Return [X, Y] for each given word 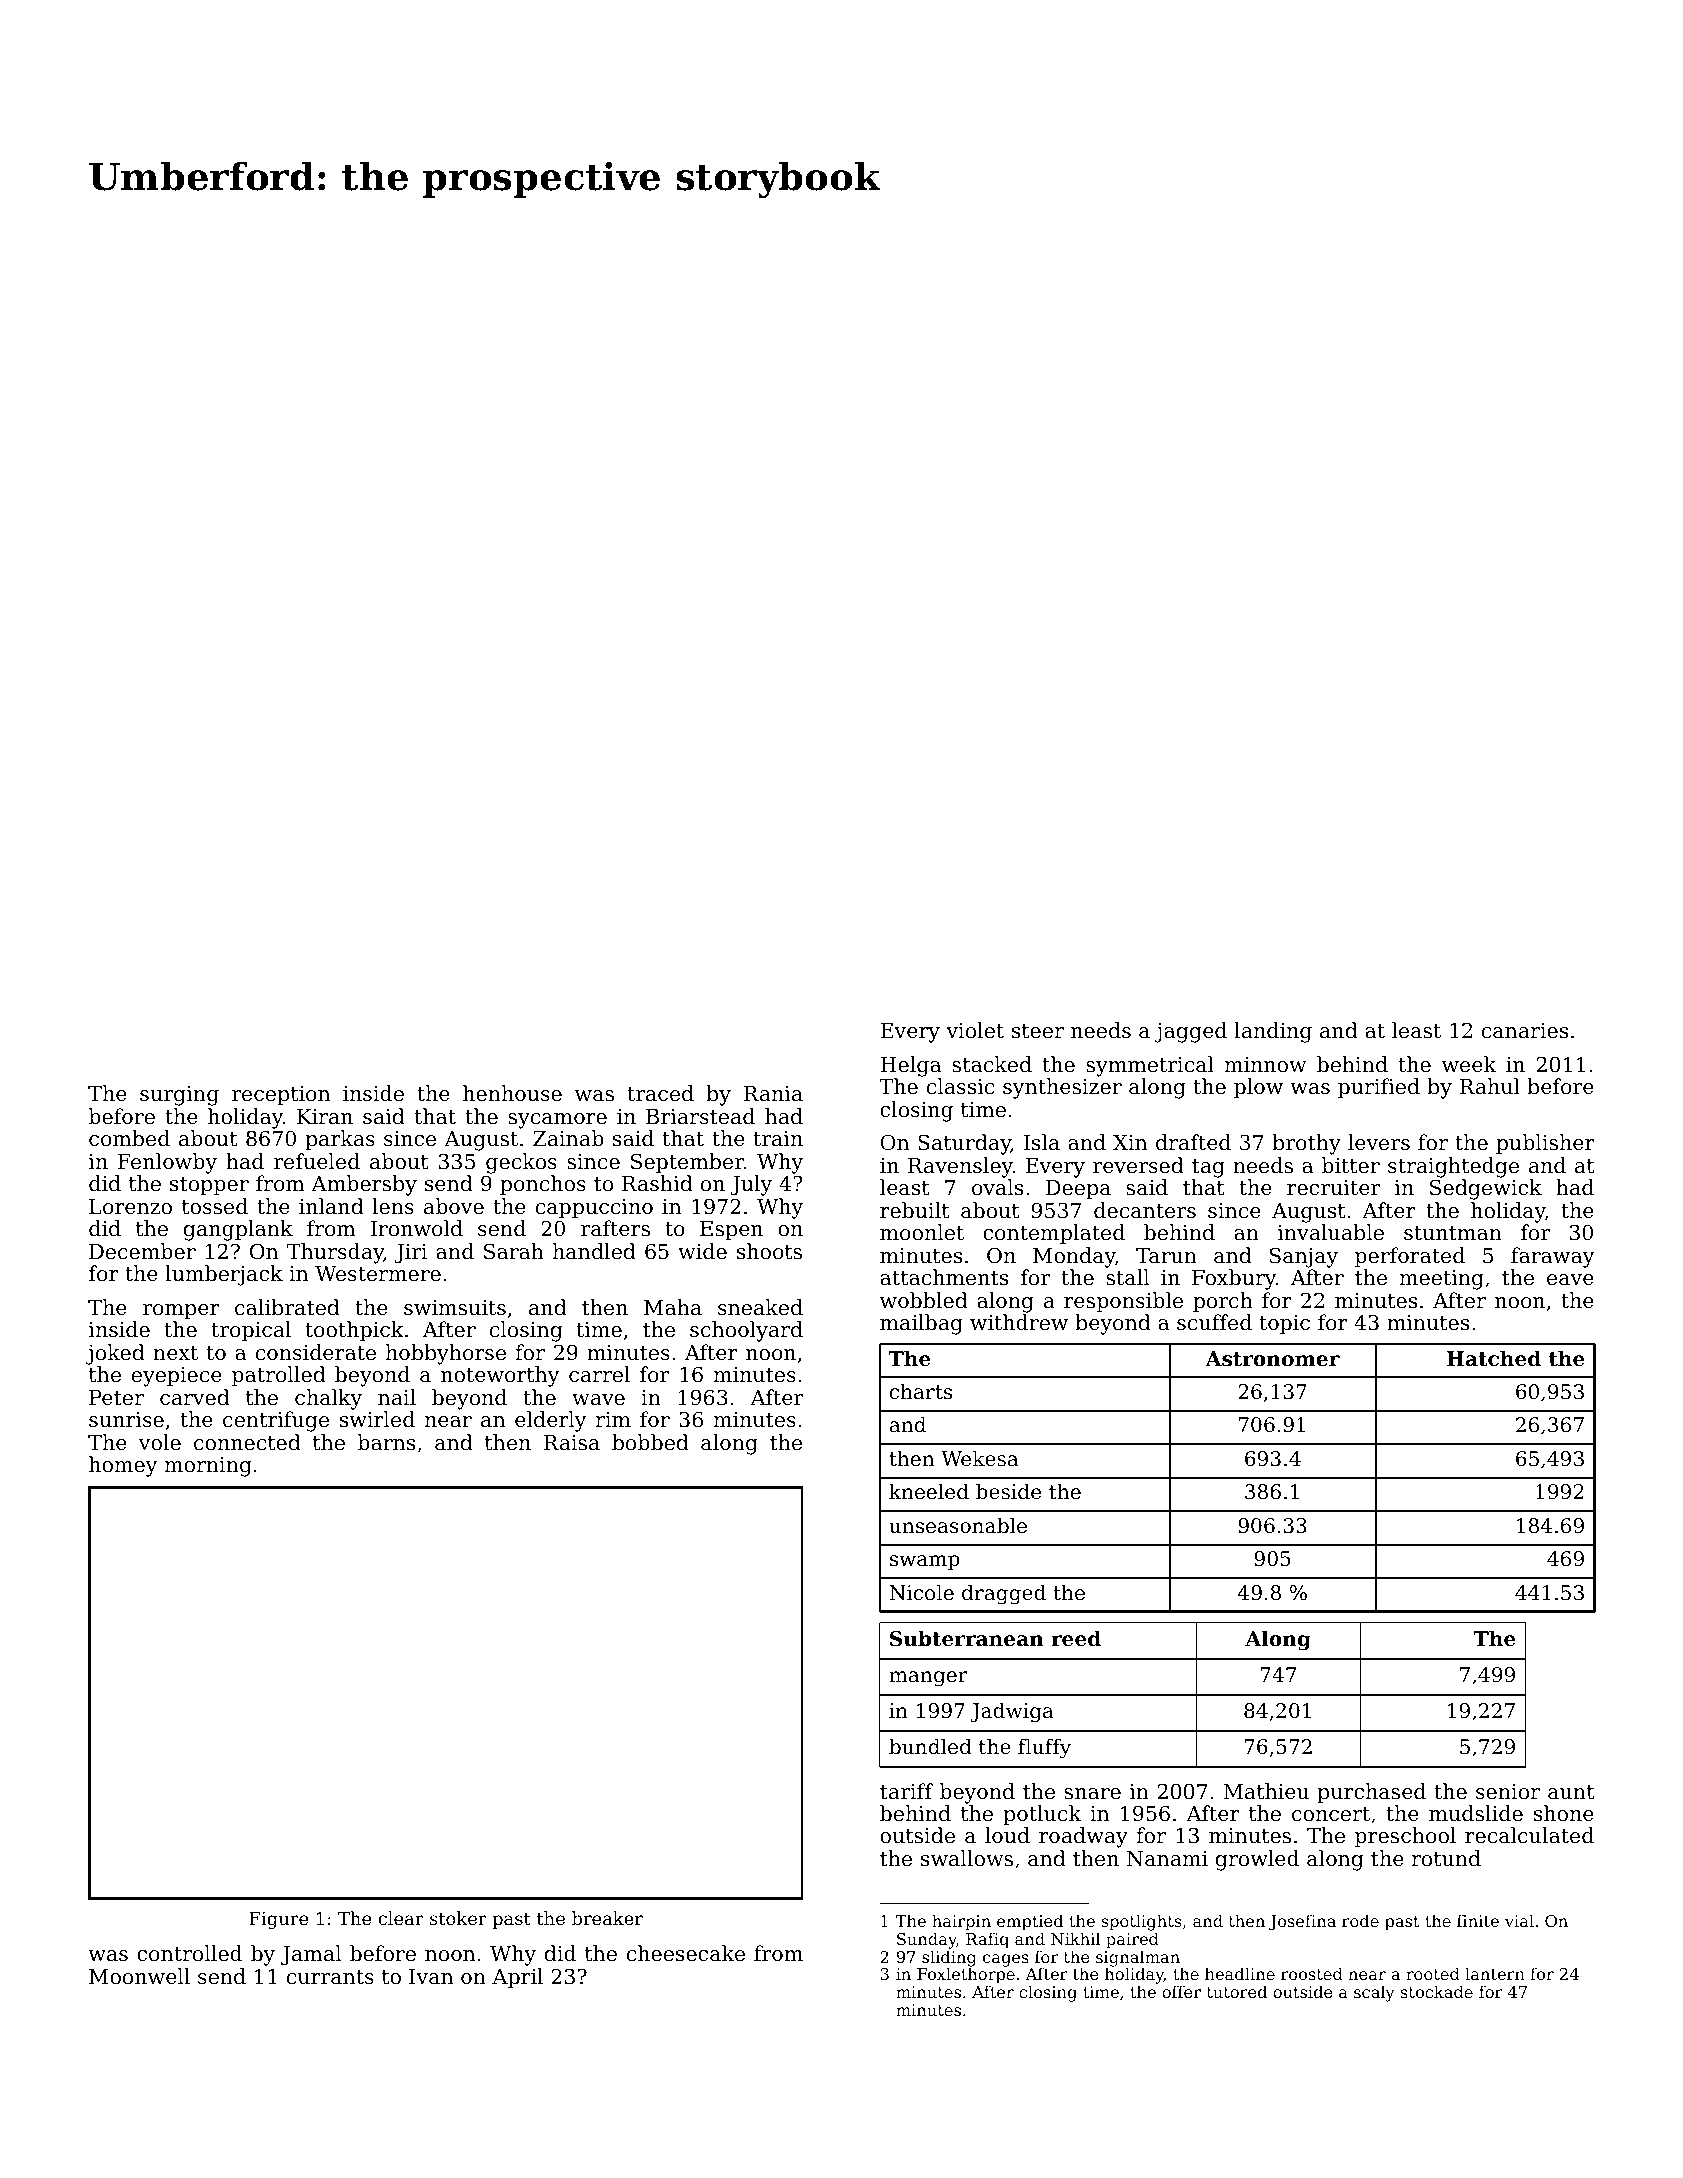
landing [1273, 1032]
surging [179, 1096]
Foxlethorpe [966, 1976]
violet [975, 1030]
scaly [1374, 1993]
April [517, 1978]
